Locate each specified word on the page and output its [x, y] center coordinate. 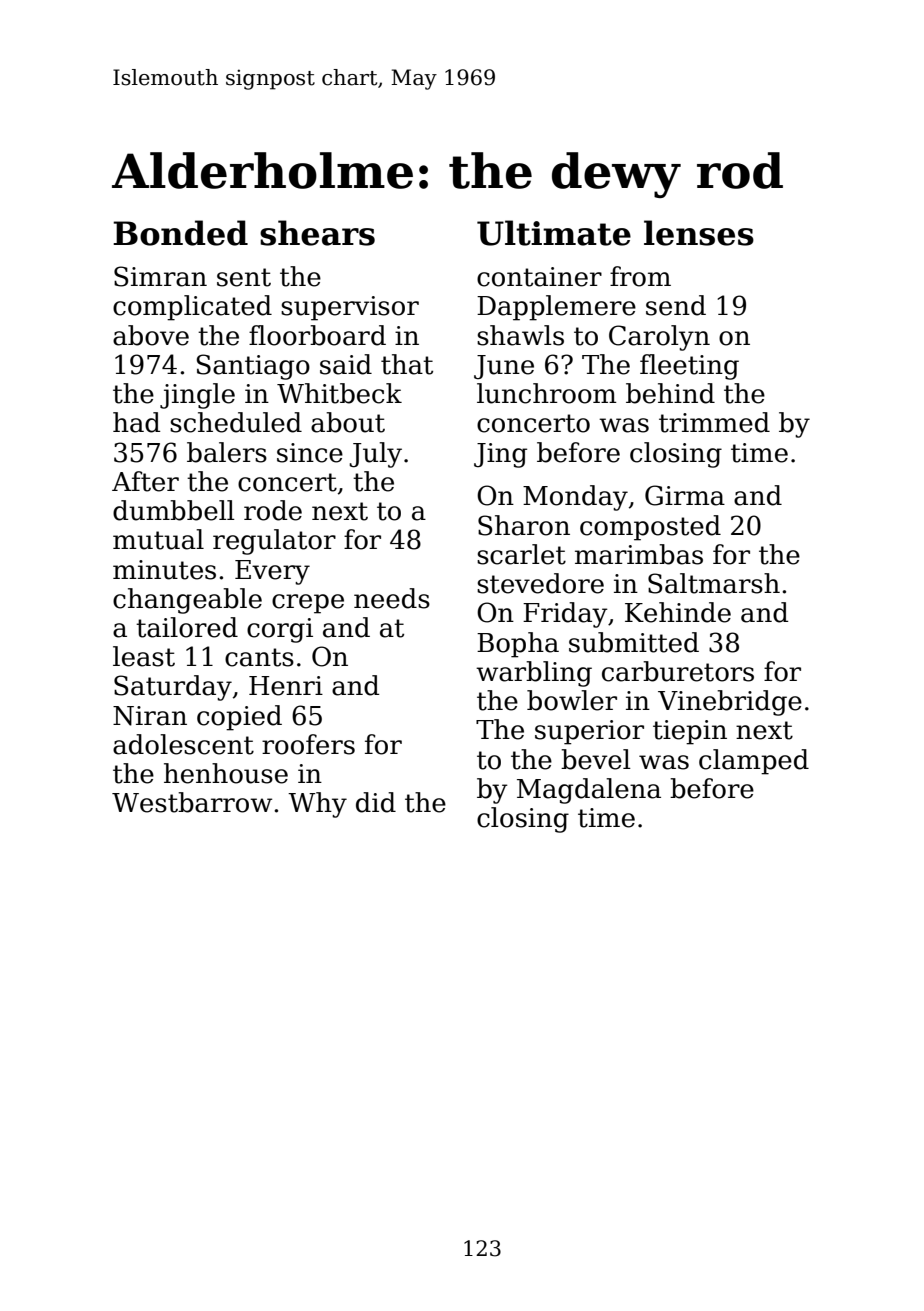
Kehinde [678, 612]
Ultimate [554, 233]
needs [392, 598]
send [676, 305]
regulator [274, 542]
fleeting [689, 367]
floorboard [317, 335]
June [504, 367]
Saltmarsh [714, 583]
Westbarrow [192, 802]
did [376, 802]
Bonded [180, 233]
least [144, 656]
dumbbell [174, 510]
